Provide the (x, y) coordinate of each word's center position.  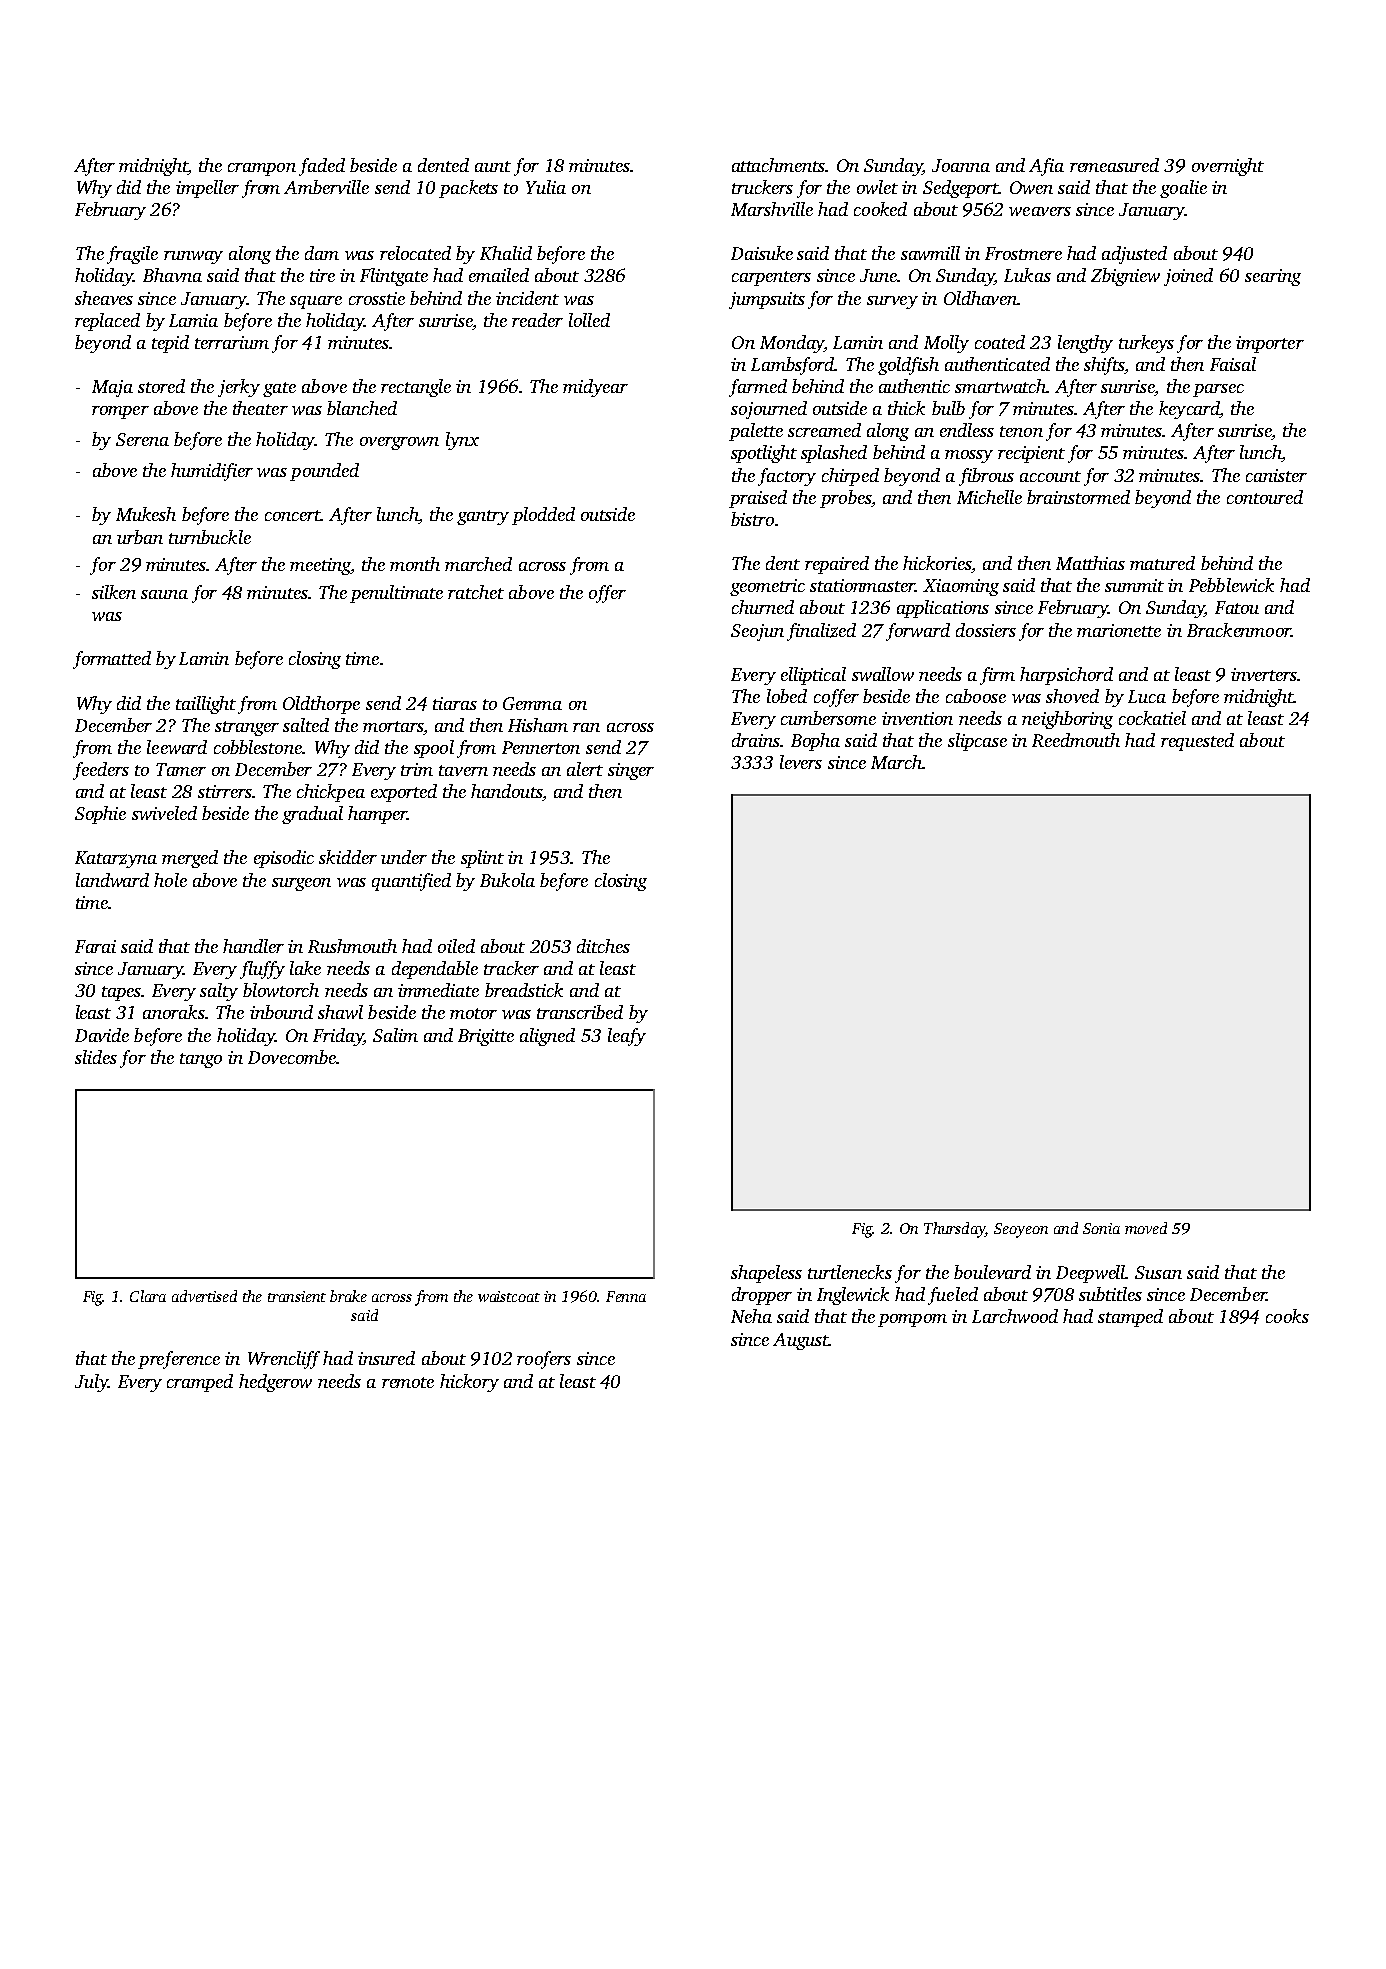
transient (297, 1296)
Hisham (538, 725)
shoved (1072, 696)
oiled (456, 946)
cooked (880, 209)
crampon (262, 169)
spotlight (764, 454)
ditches (603, 946)
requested (1197, 742)
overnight (1228, 167)
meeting (320, 566)
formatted (112, 660)
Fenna (626, 1296)
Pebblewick (1231, 585)
